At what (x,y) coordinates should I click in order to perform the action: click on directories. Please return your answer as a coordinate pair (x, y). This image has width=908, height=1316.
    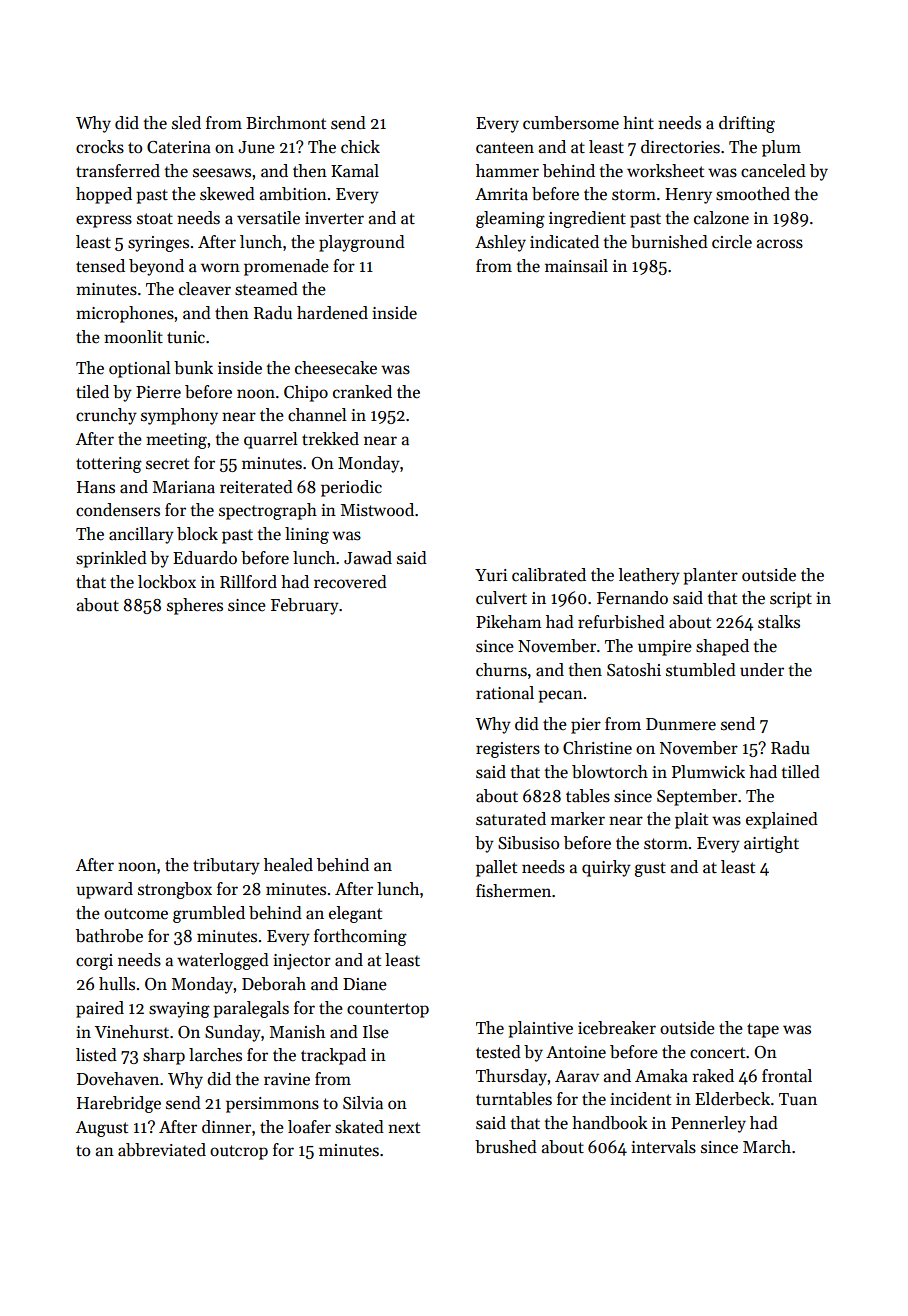
    Looking at the image, I should click on (680, 147).
